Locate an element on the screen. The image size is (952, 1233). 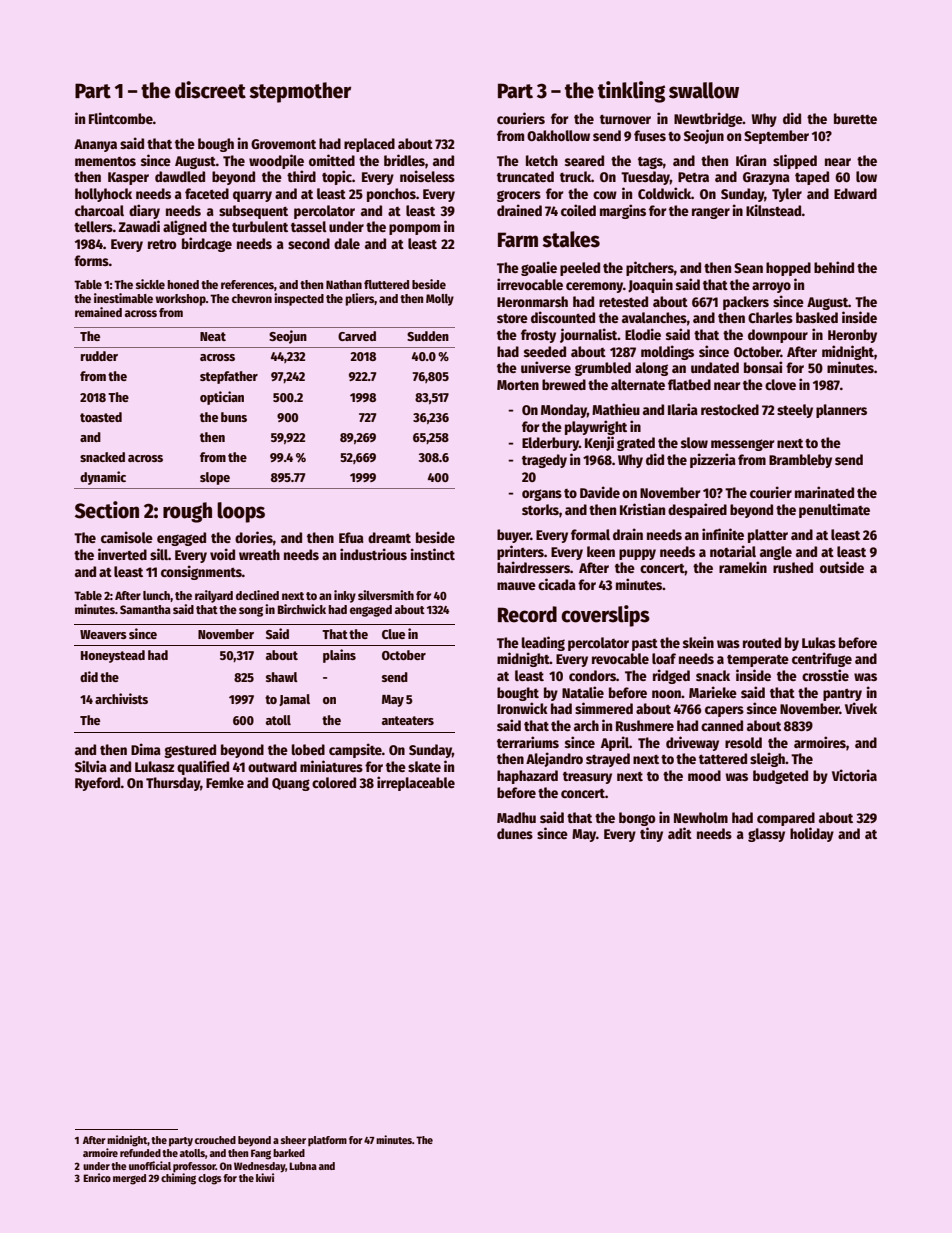
truncated is located at coordinates (525, 176).
